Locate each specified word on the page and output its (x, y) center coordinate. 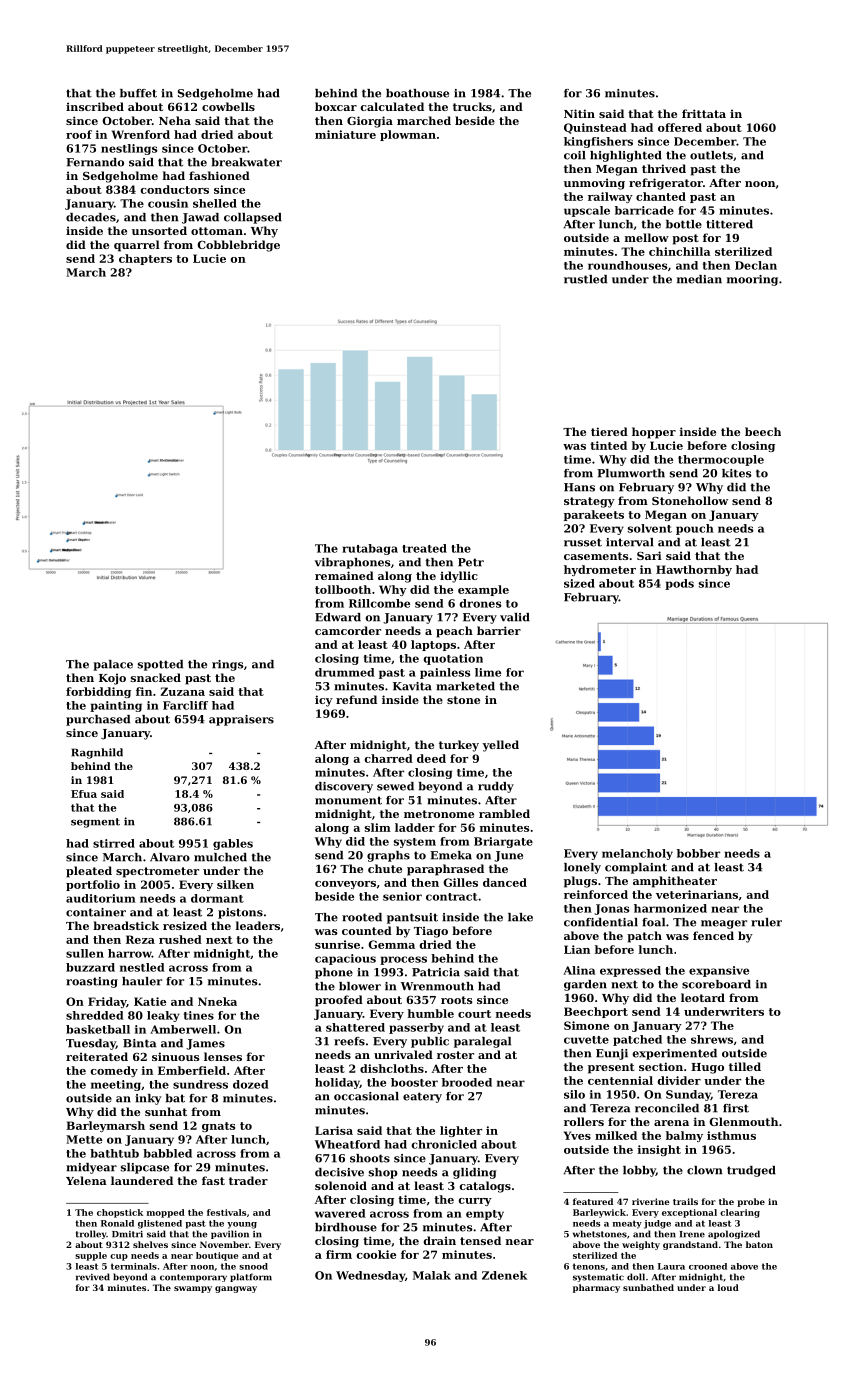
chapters (145, 259)
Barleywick (599, 1213)
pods (679, 584)
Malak (432, 1275)
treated (424, 548)
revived (93, 1277)
